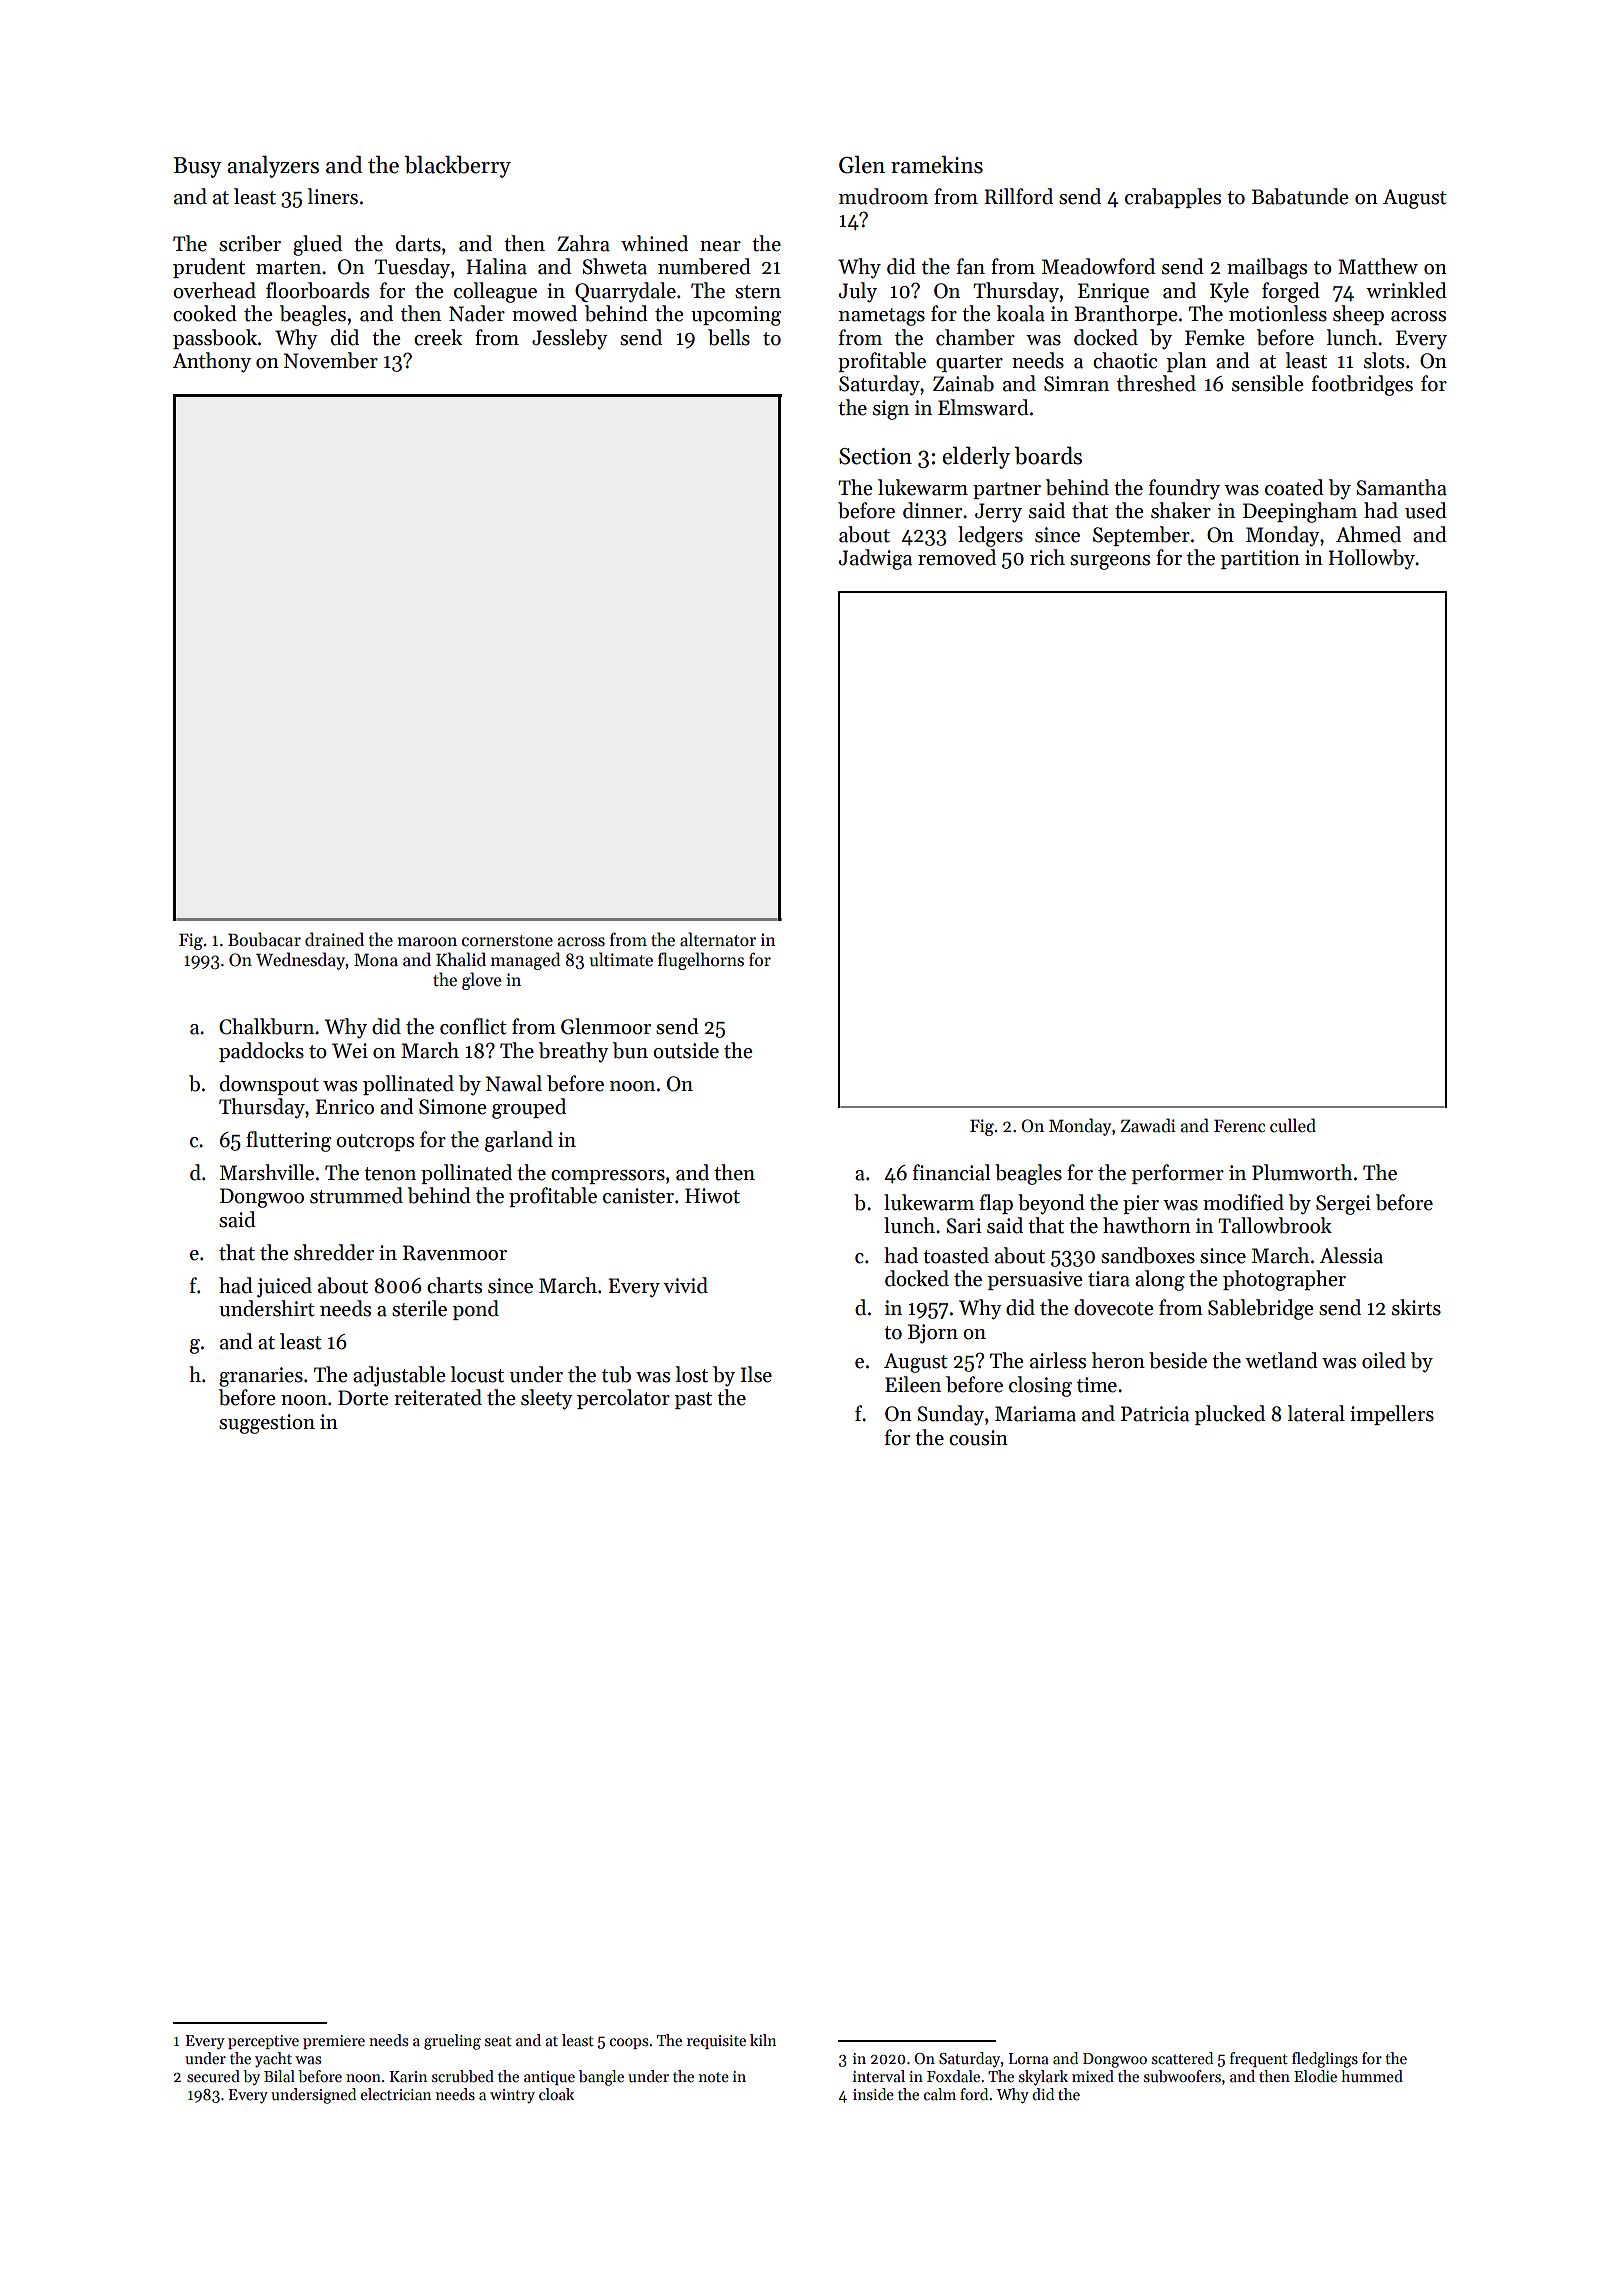 The image size is (1620, 2292). Describe the element at coordinates (334, 2042) in the document. I see `premiere` at that location.
